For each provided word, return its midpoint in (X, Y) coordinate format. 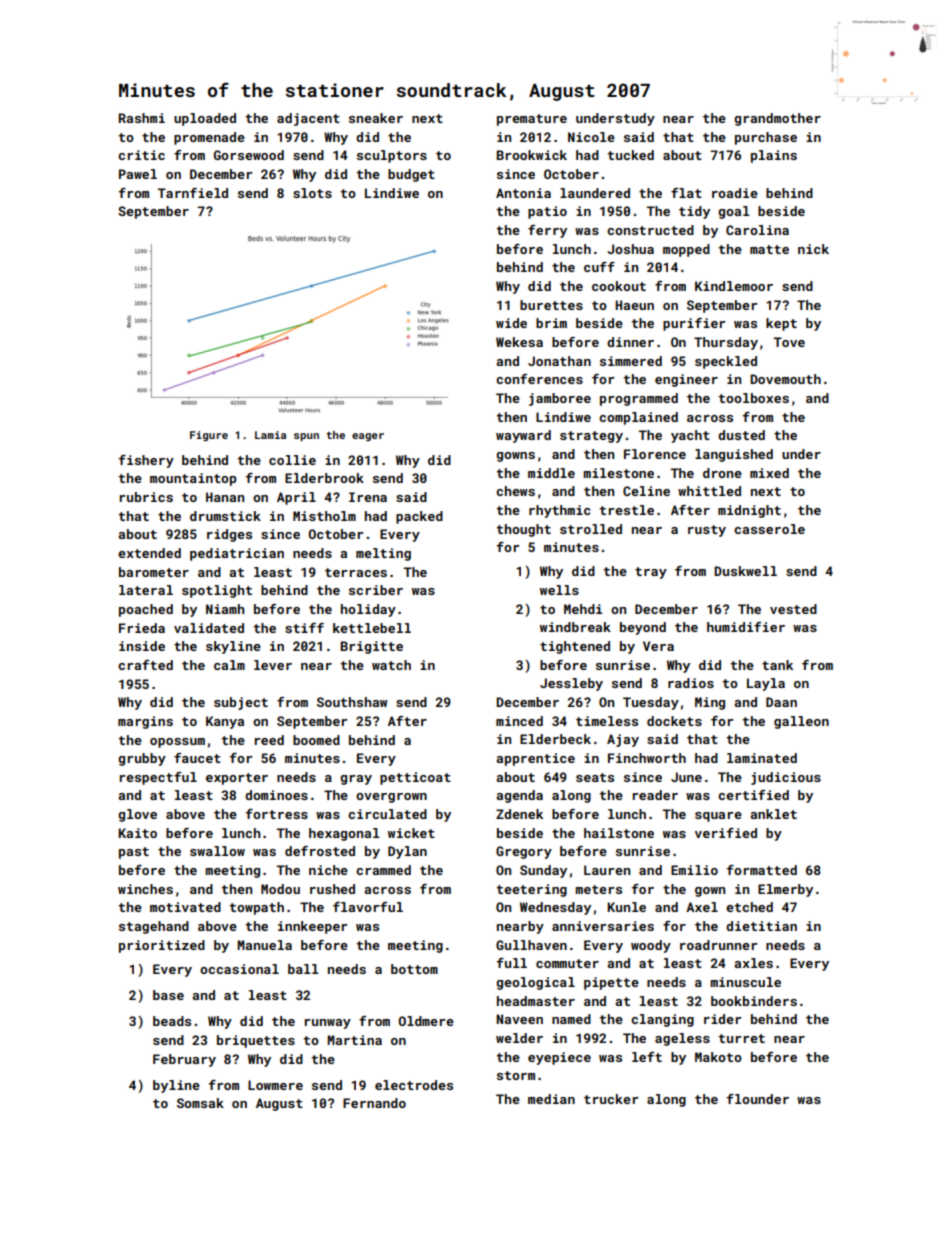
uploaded (205, 119)
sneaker (376, 118)
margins (145, 722)
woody (651, 946)
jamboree (560, 399)
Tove (789, 342)
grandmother (777, 119)
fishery (146, 461)
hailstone (619, 833)
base (168, 995)
